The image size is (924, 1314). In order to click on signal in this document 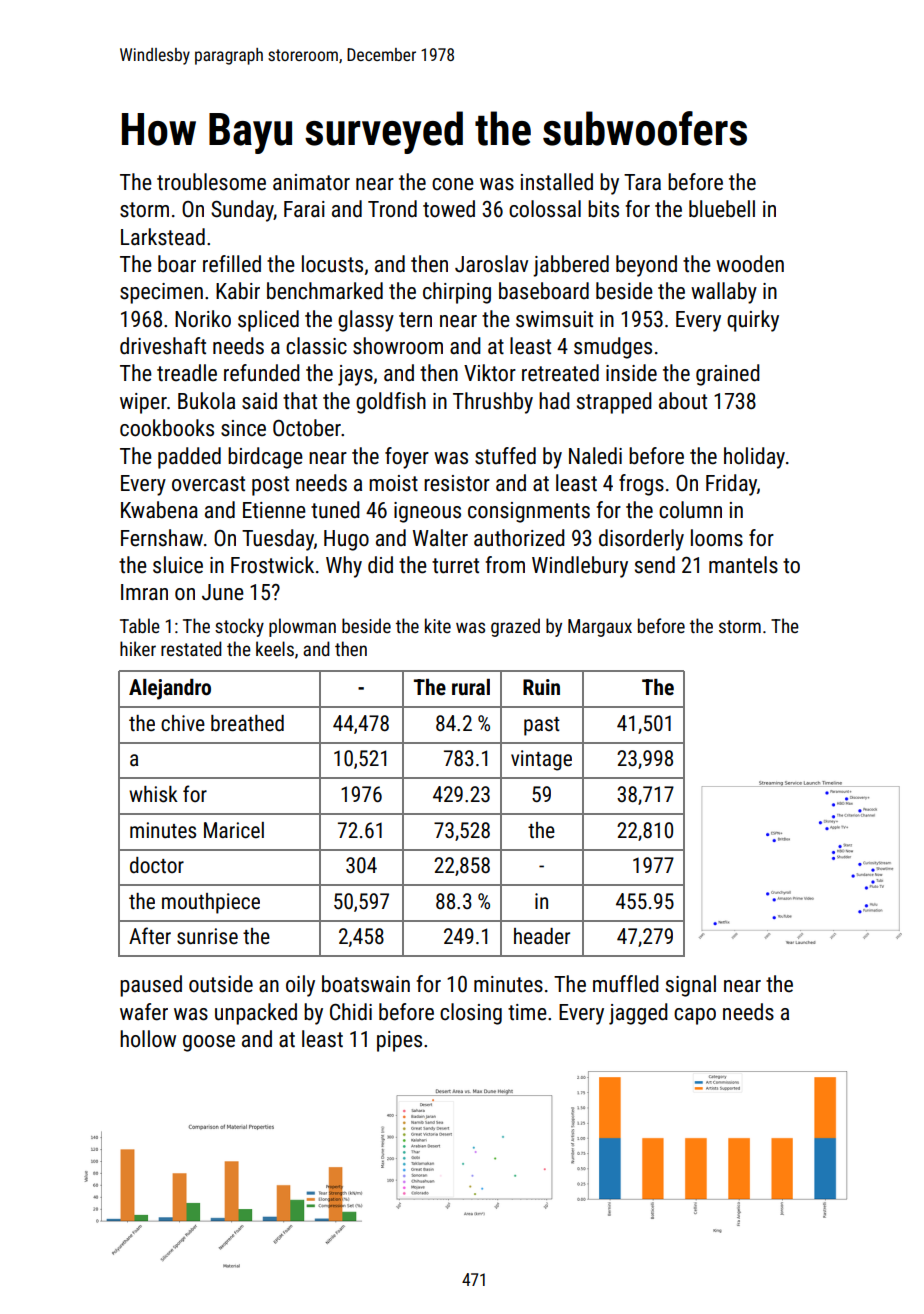, I will do `click(691, 986)`.
